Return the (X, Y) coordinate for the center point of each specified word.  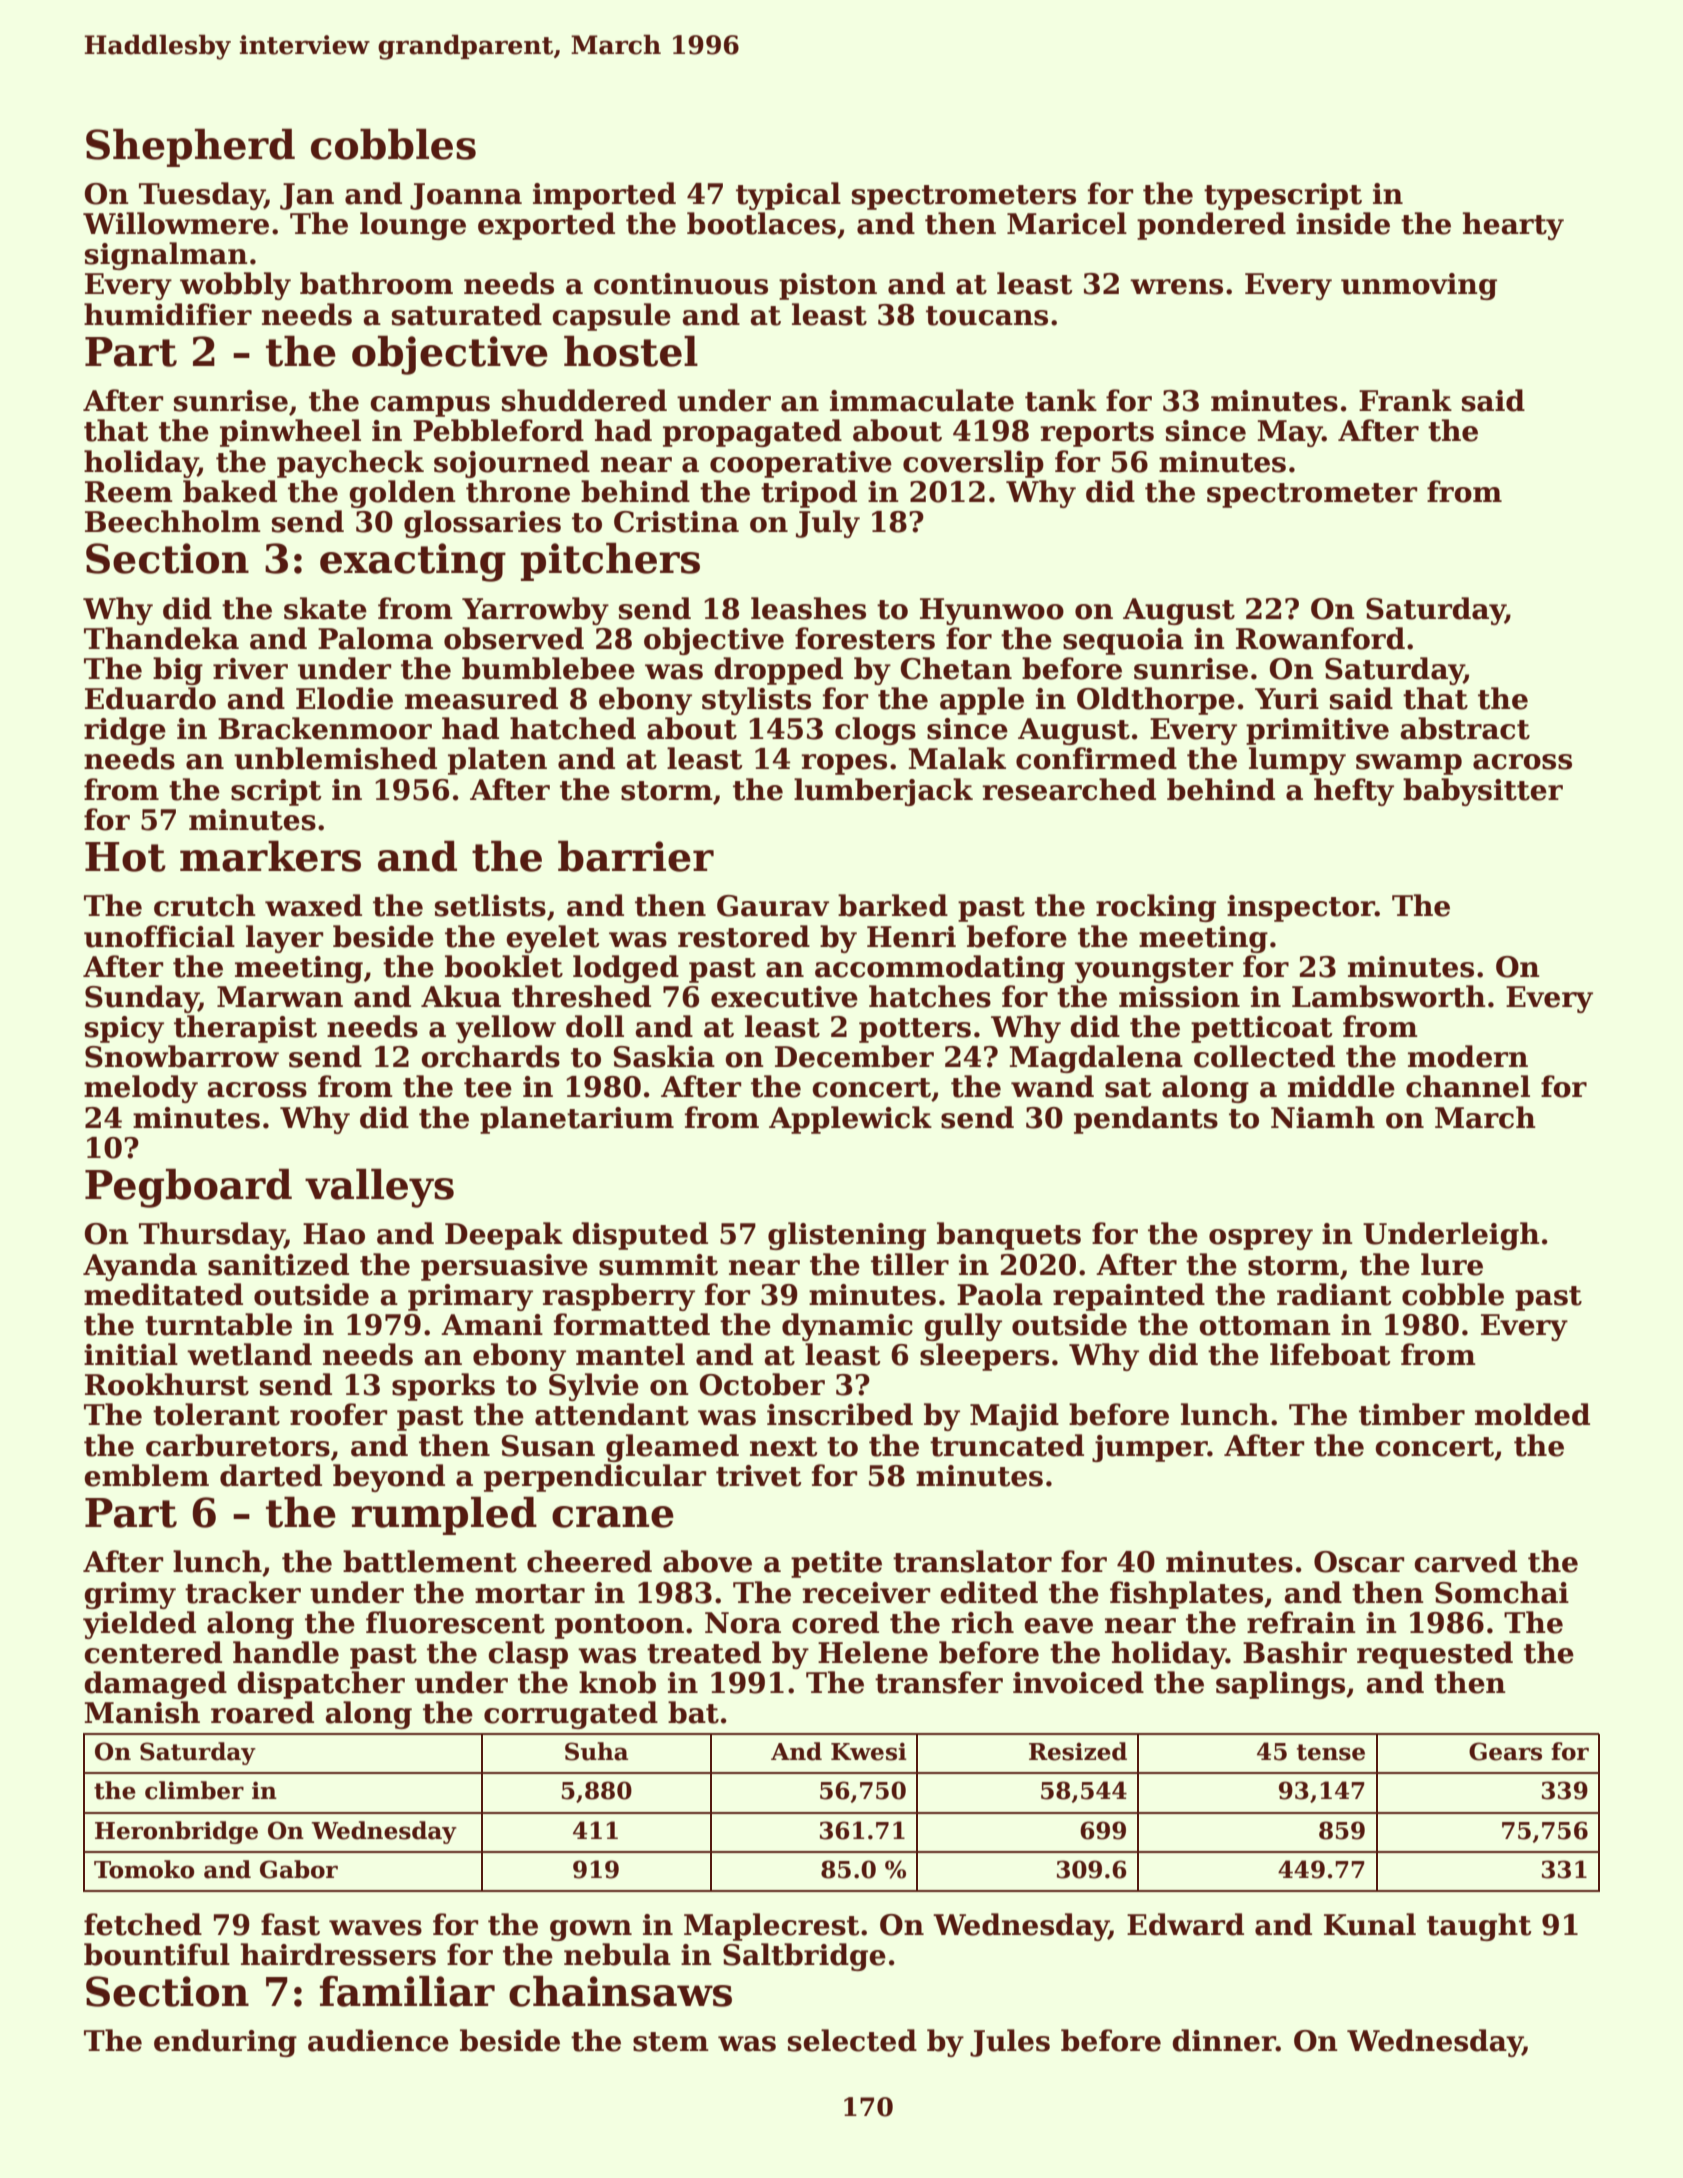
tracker (243, 1592)
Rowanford (1320, 638)
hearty (1513, 226)
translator (972, 1561)
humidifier (168, 314)
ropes (844, 764)
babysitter (1483, 792)
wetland (249, 1354)
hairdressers (338, 1954)
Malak (957, 758)
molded (1532, 1414)
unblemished (335, 758)
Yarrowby (535, 611)
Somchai (1502, 1592)
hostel (631, 351)
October (762, 1384)
